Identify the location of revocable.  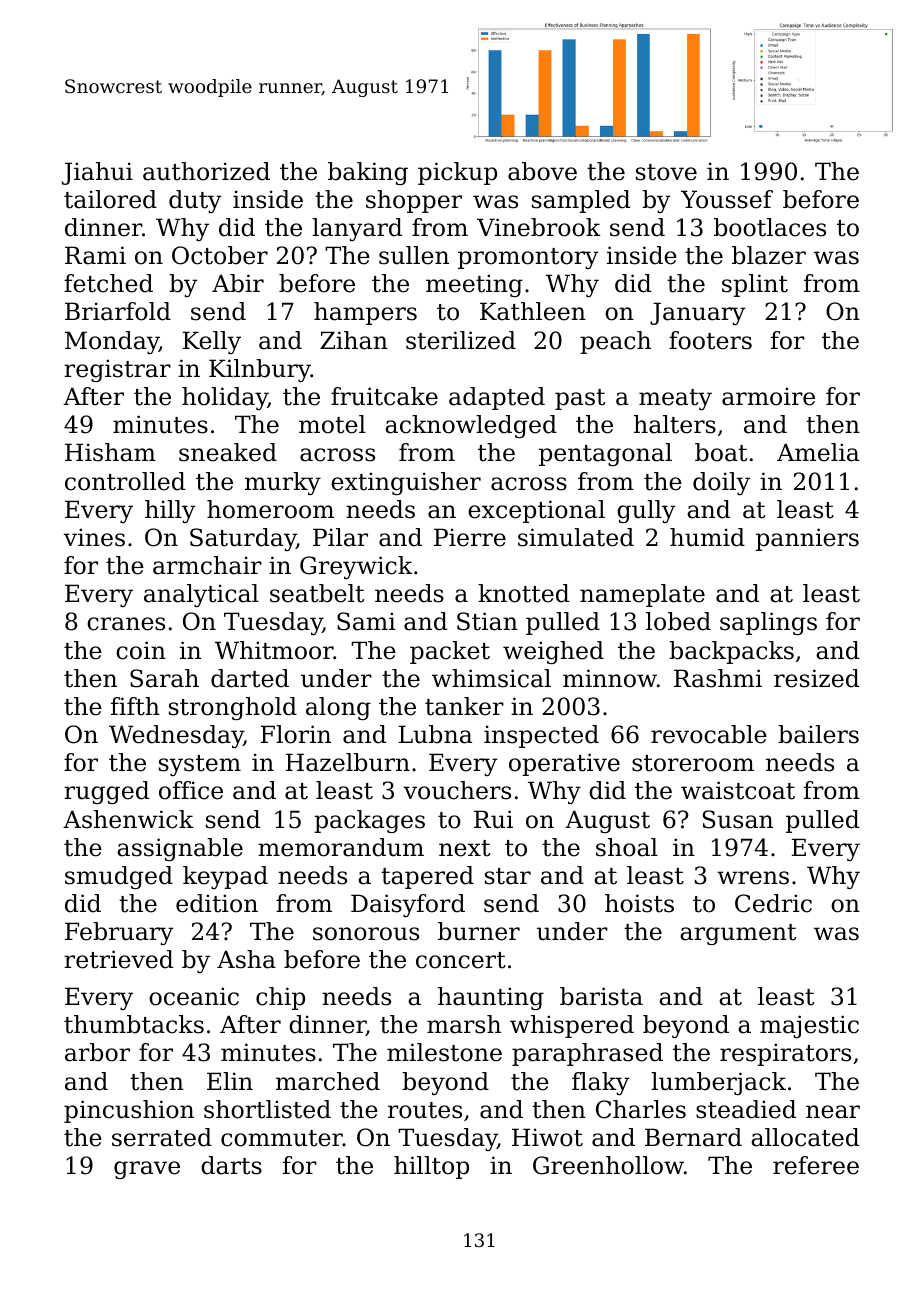
(709, 734).
